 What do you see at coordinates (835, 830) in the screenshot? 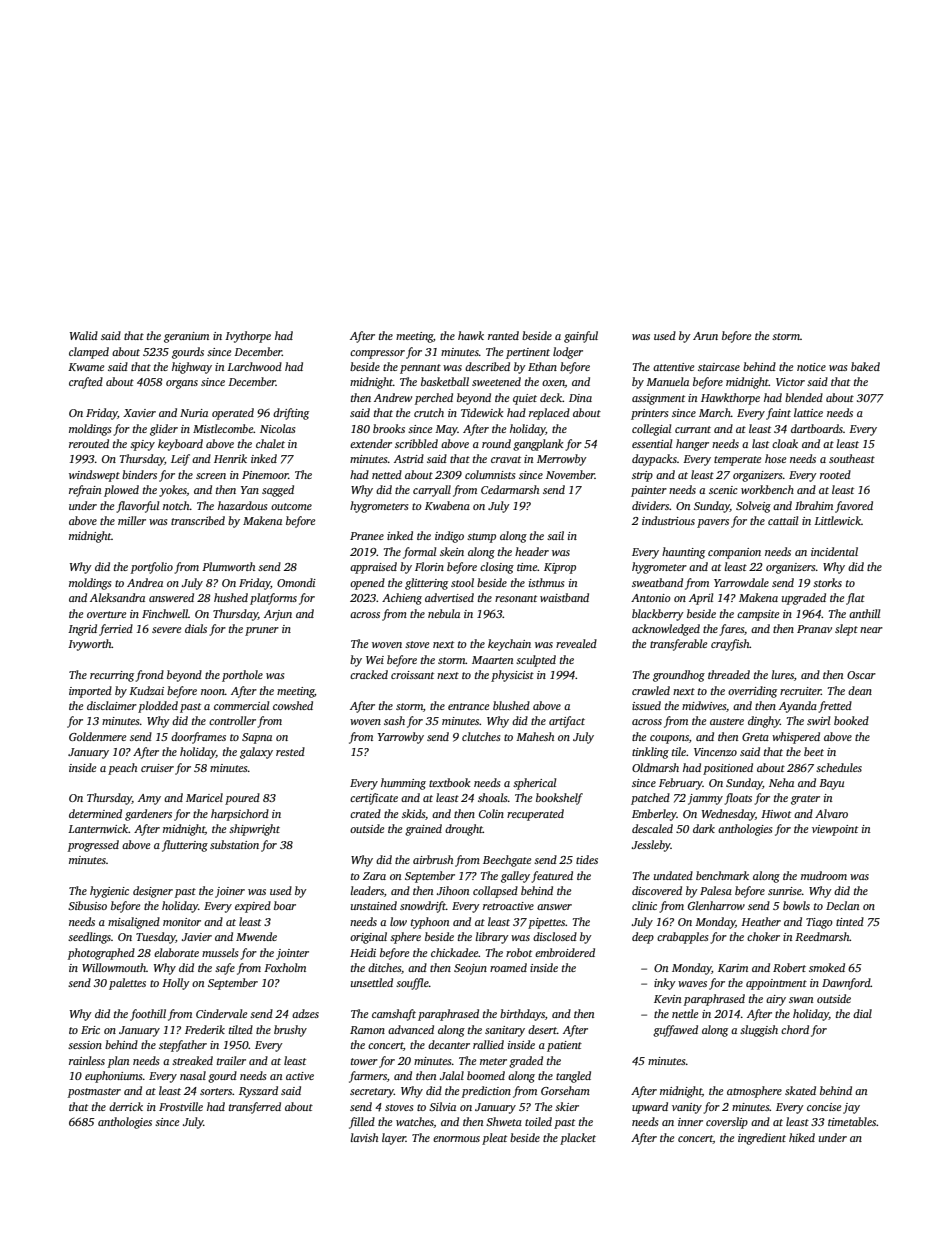
I see `viewpoint` at bounding box center [835, 830].
